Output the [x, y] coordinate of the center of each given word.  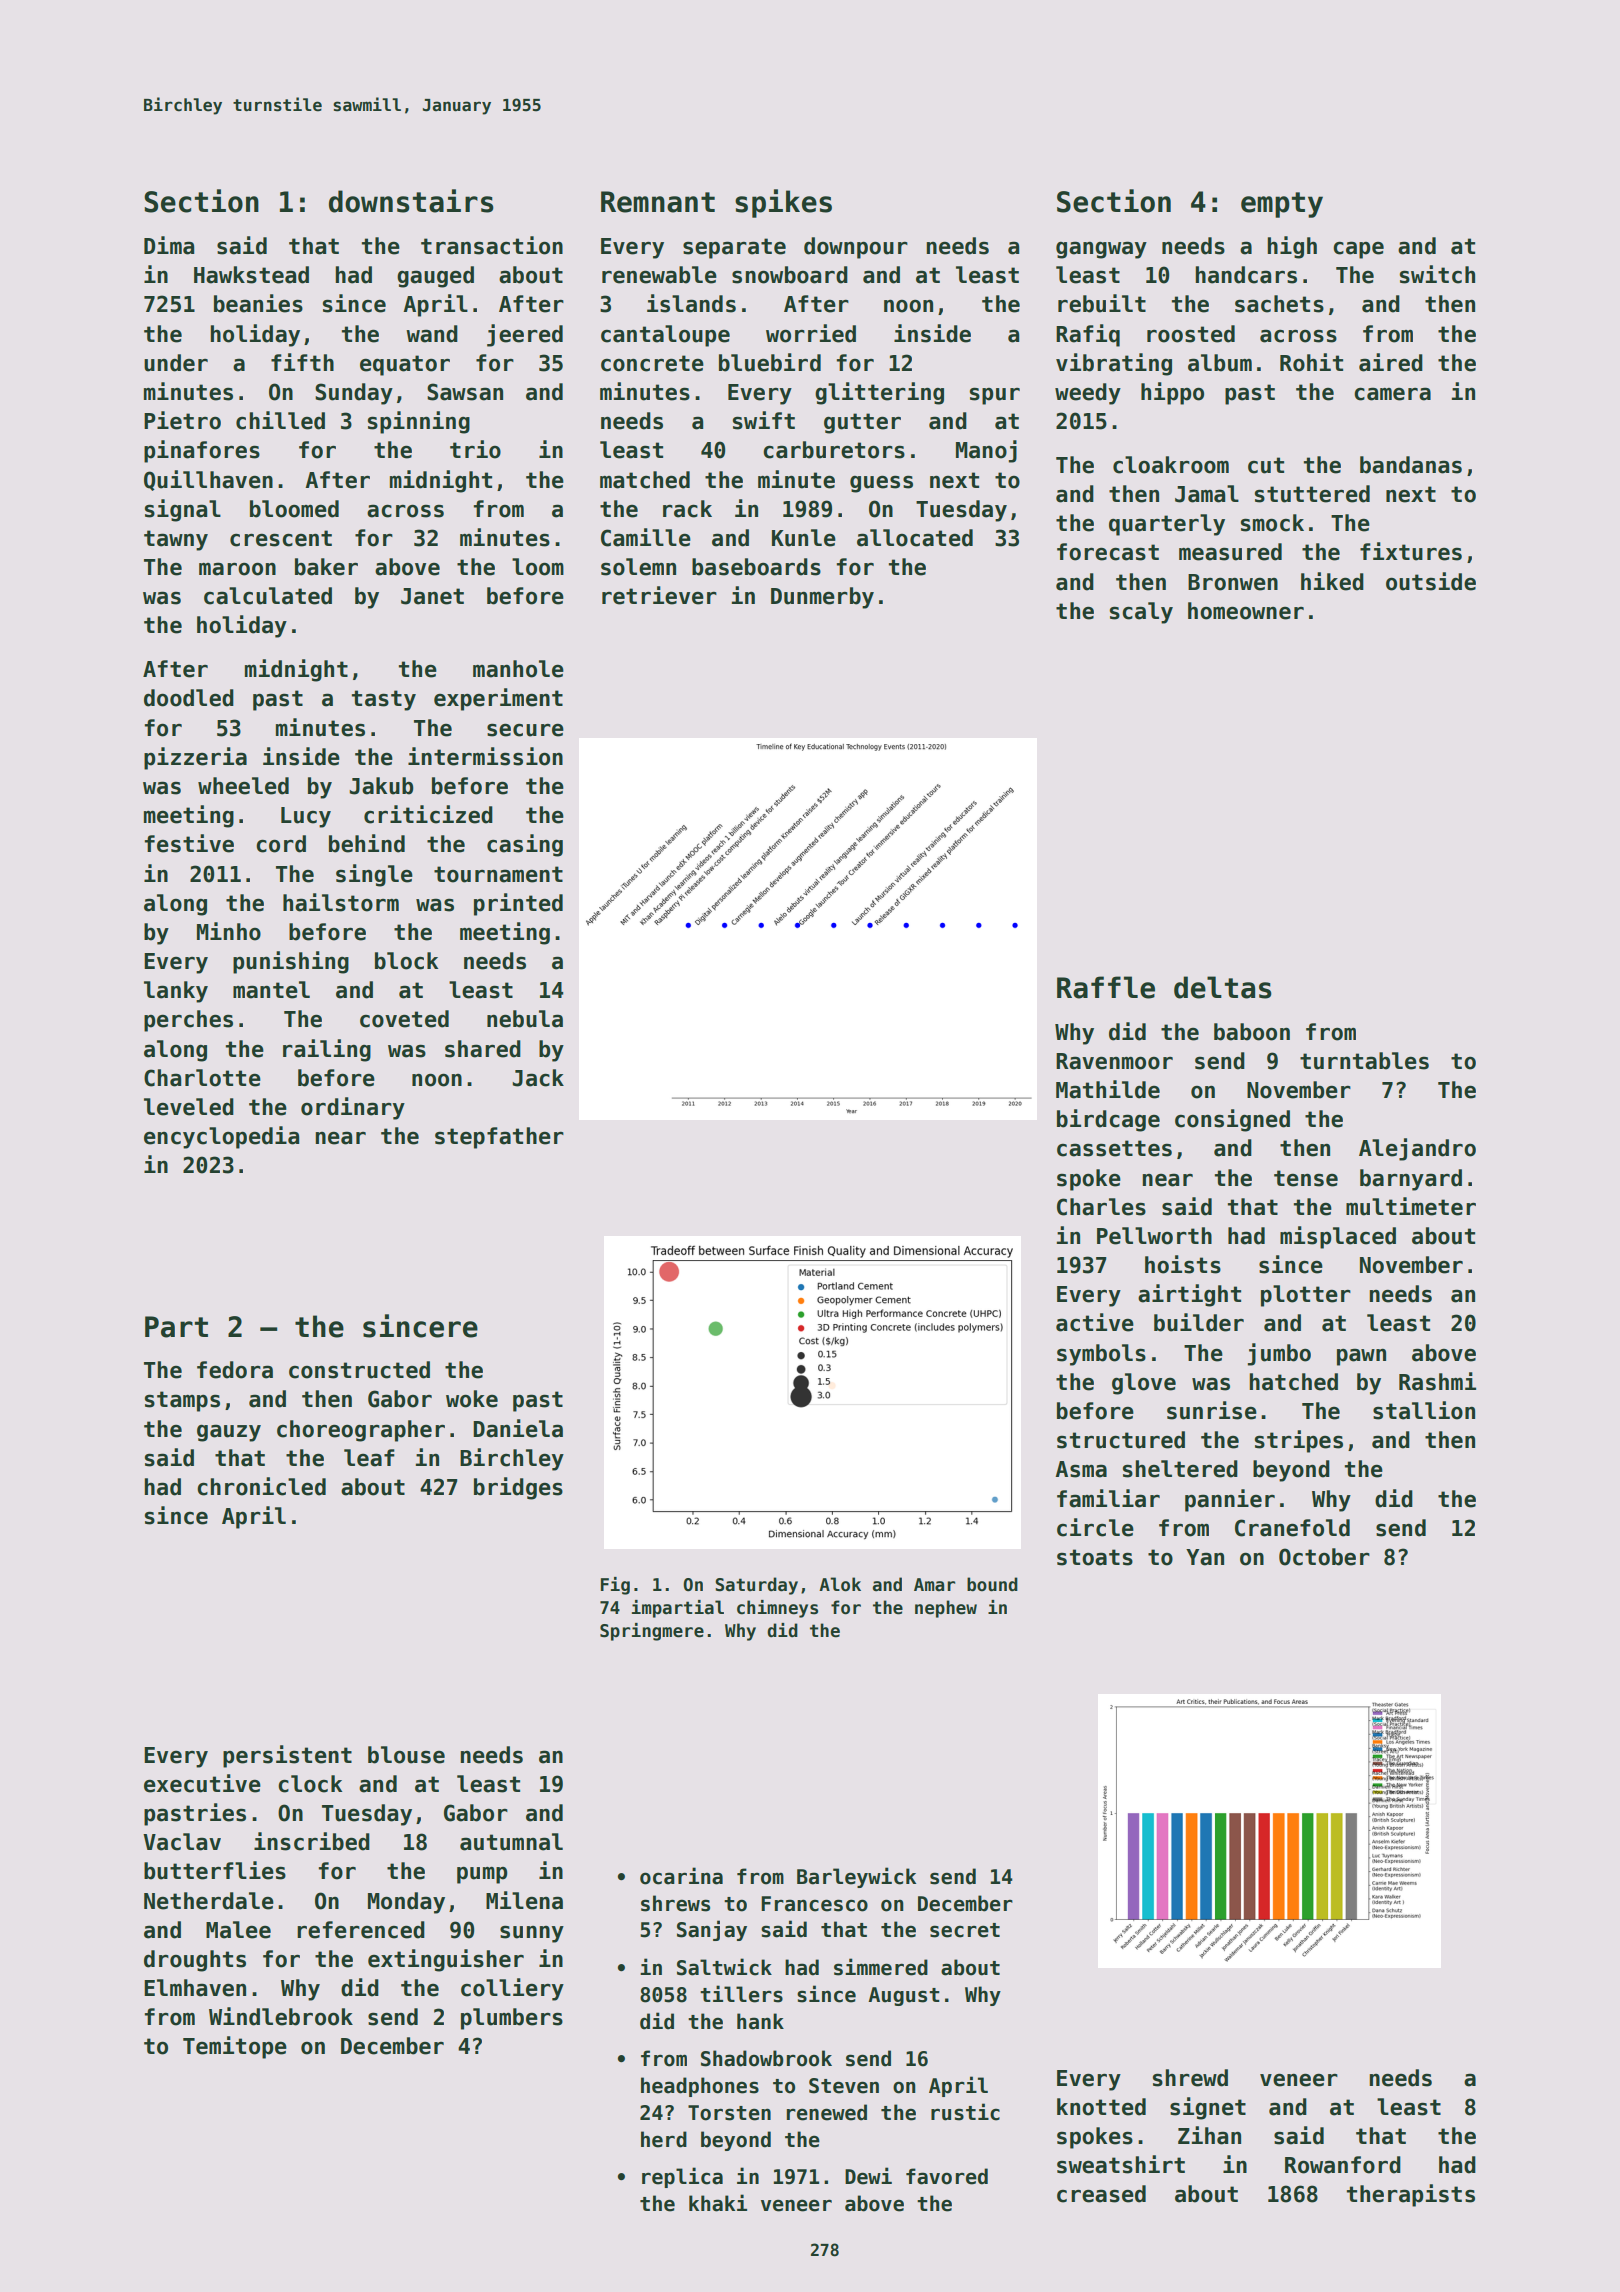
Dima [169, 245]
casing [525, 845]
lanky [176, 992]
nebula [525, 1019]
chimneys [777, 1609]
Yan [1205, 1557]
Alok [840, 1584]
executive [202, 1783]
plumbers [512, 2019]
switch [1437, 274]
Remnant [658, 202]
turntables [1364, 1061]
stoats [1095, 1557]
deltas [1223, 987]
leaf [369, 1458]
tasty [384, 700]
